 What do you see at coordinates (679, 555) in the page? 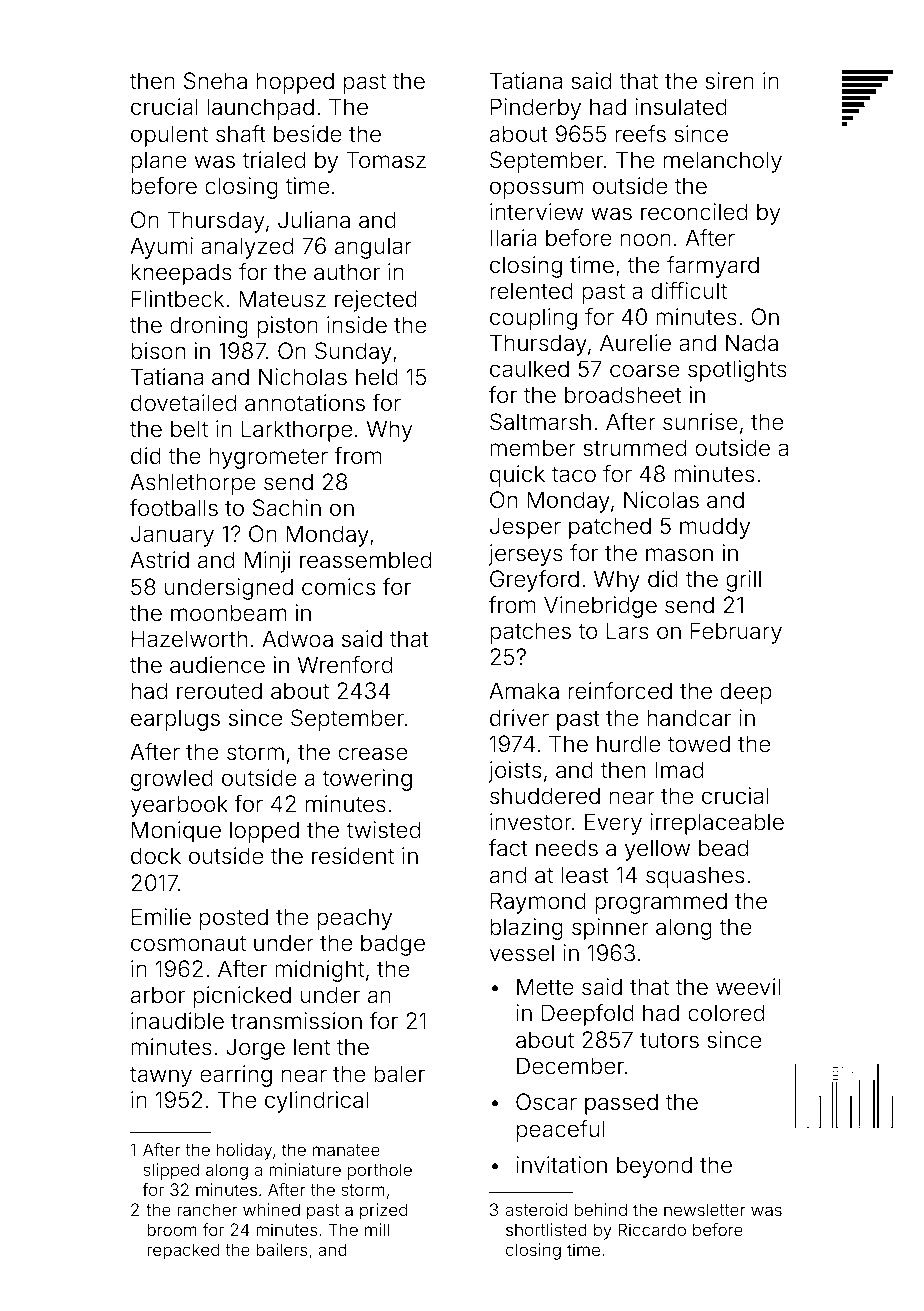
I see `mason` at bounding box center [679, 555].
